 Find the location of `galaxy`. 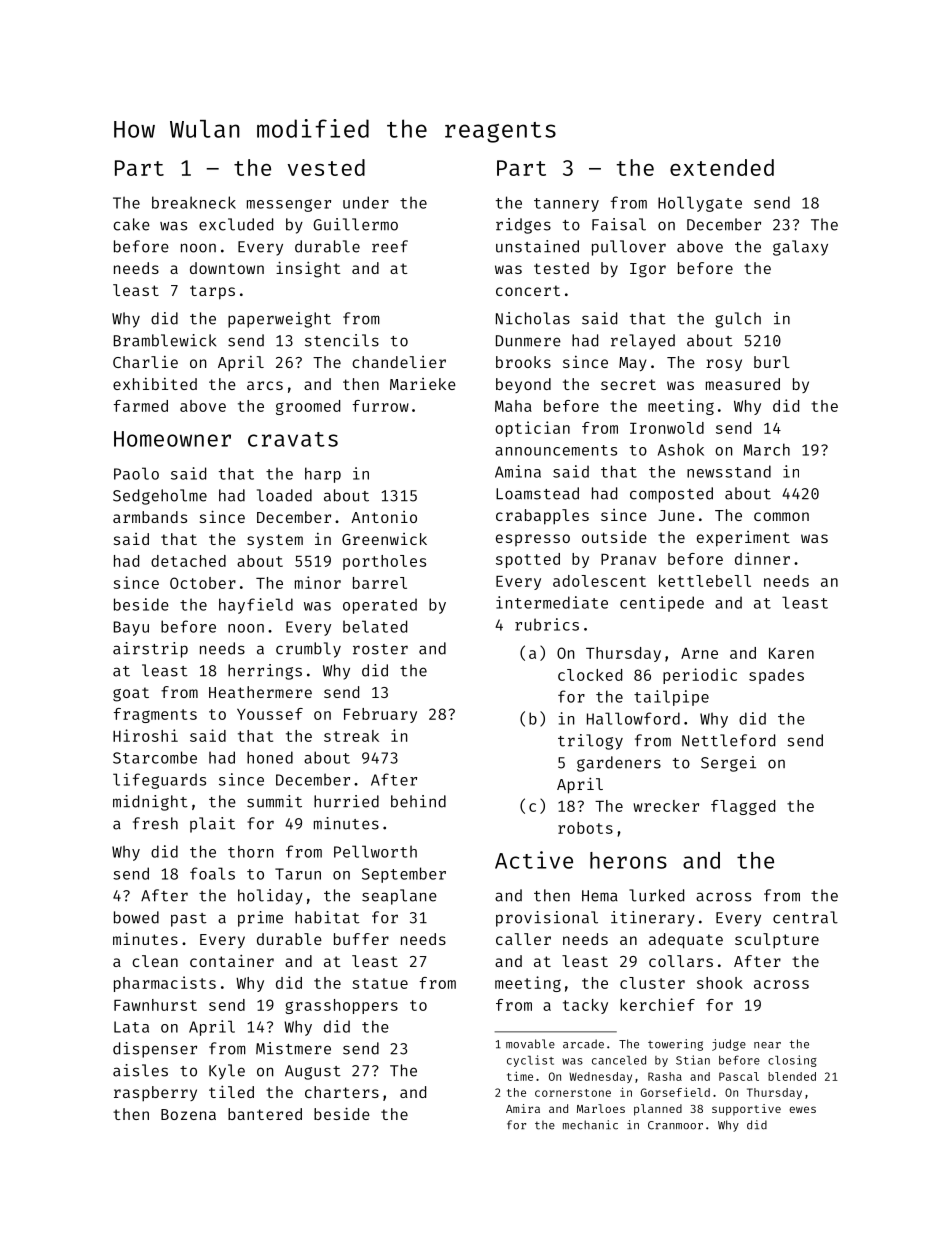

galaxy is located at coordinates (800, 248).
